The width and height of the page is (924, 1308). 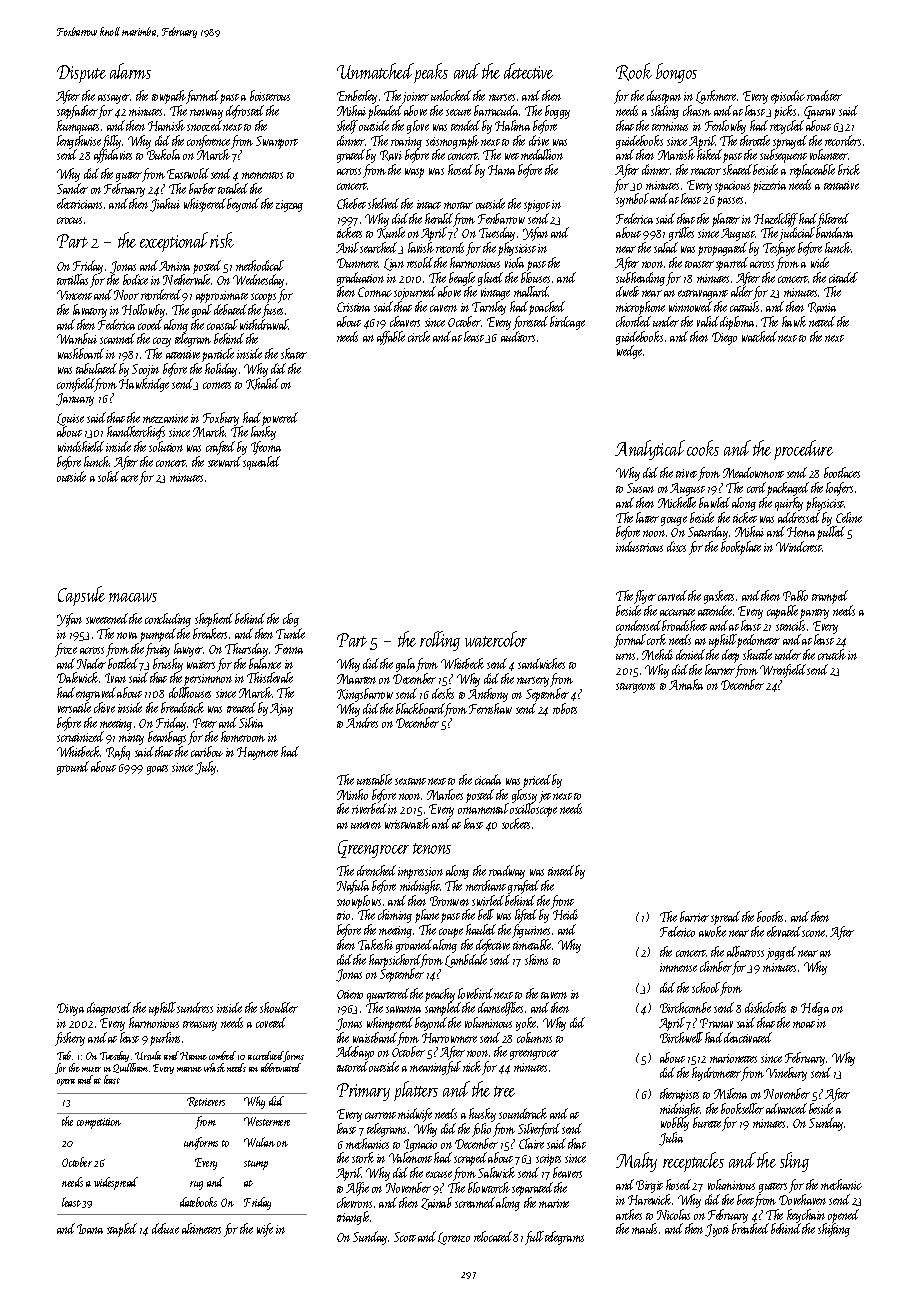 I want to click on treated, so click(x=241, y=707).
